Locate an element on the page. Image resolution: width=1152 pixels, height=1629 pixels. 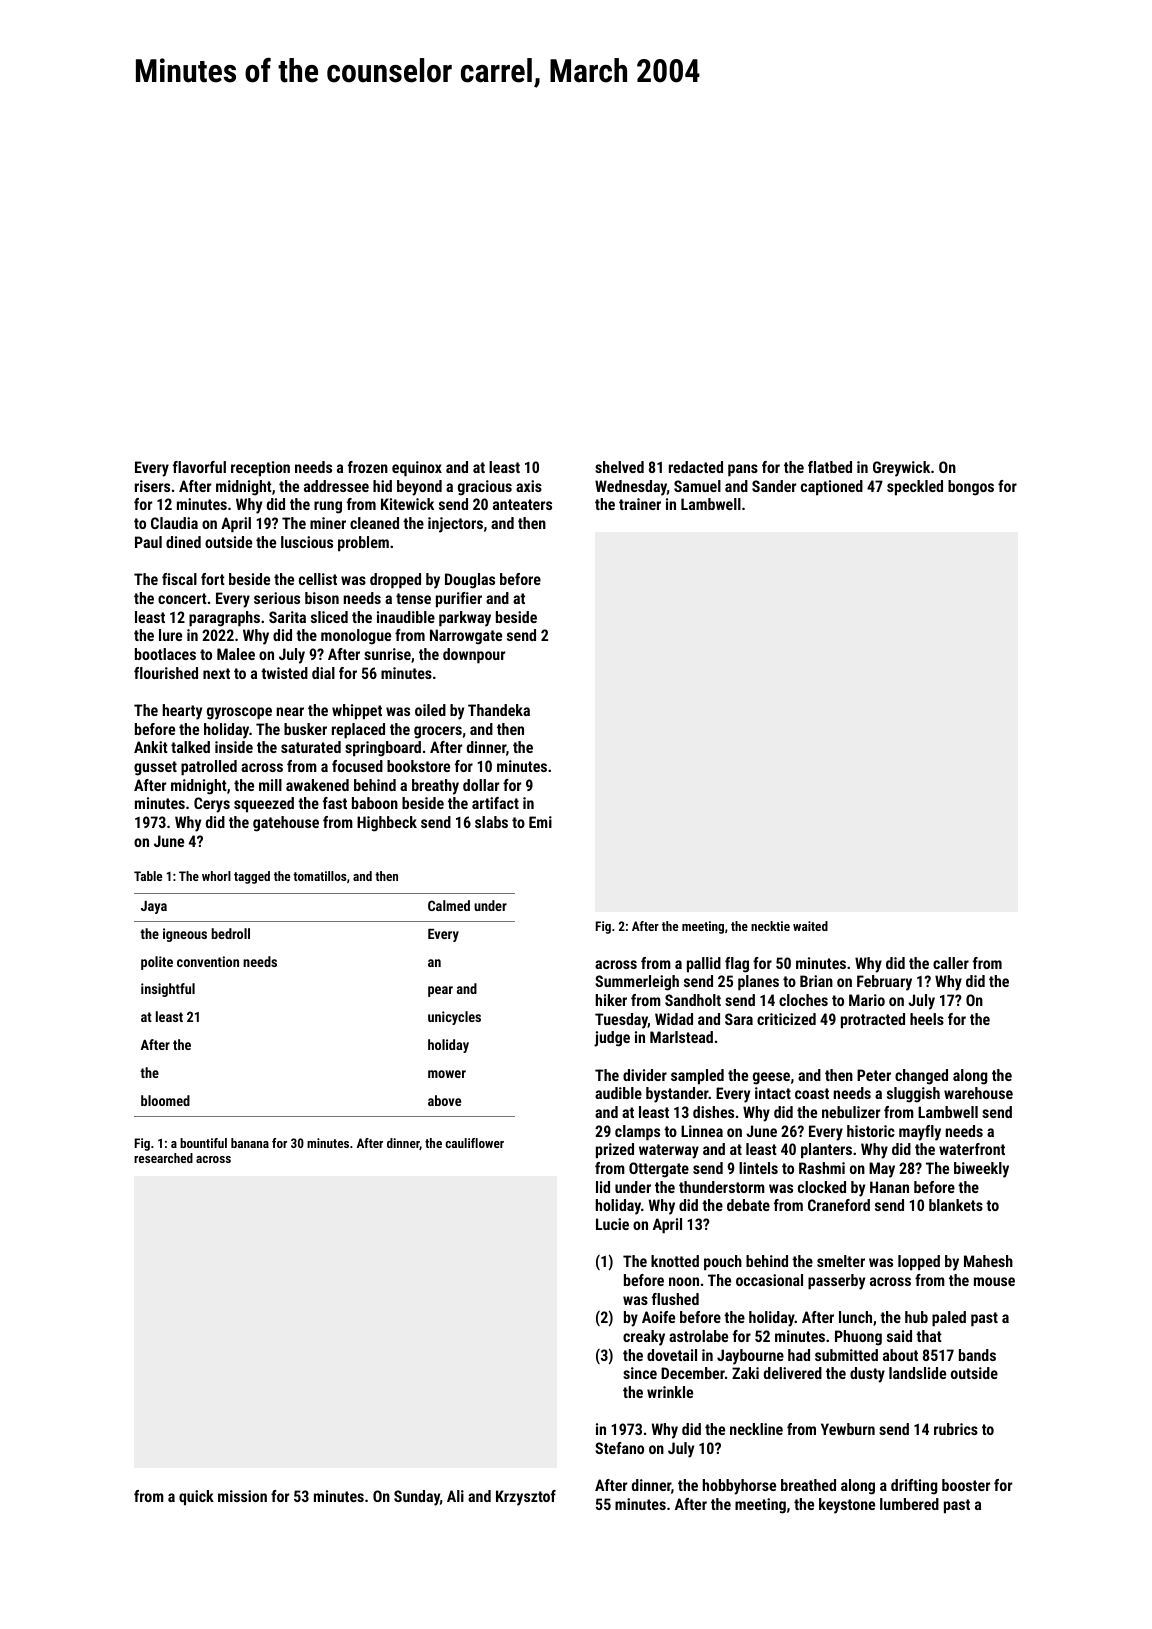
equinox is located at coordinates (417, 469).
